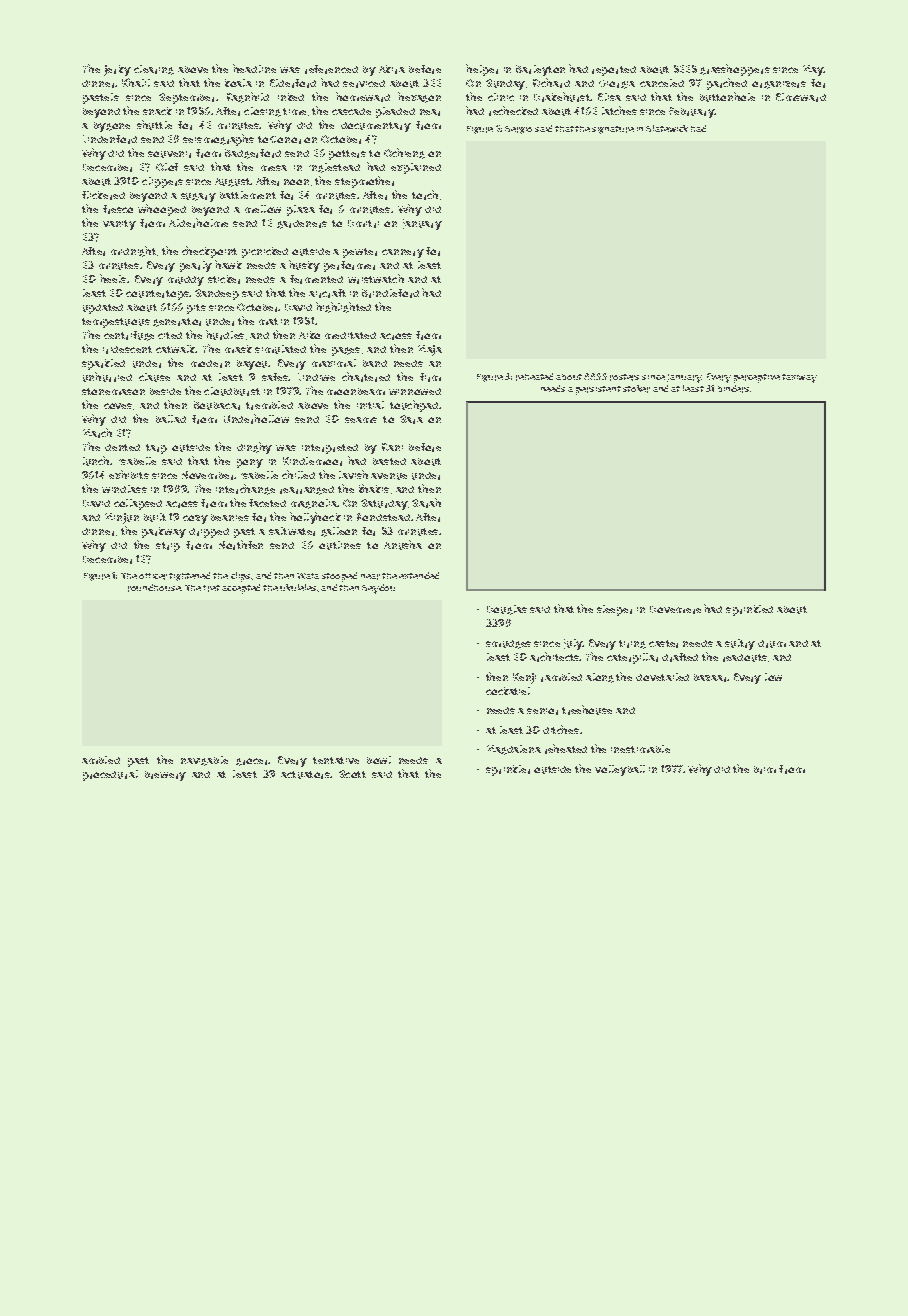  I want to click on avenue, so click(389, 476).
